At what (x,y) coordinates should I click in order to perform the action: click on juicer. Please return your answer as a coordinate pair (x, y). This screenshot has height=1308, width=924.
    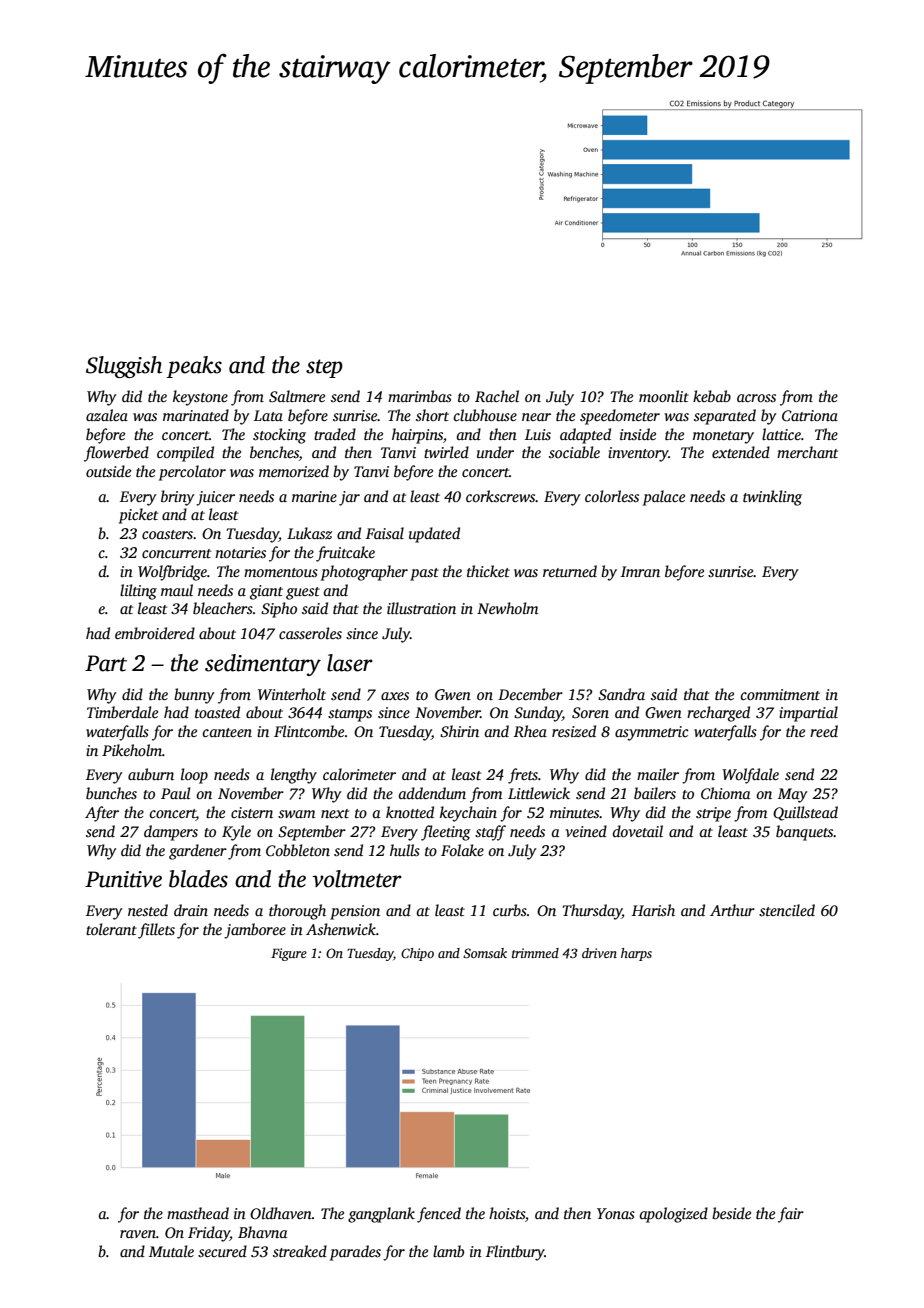
    Looking at the image, I should click on (215, 498).
